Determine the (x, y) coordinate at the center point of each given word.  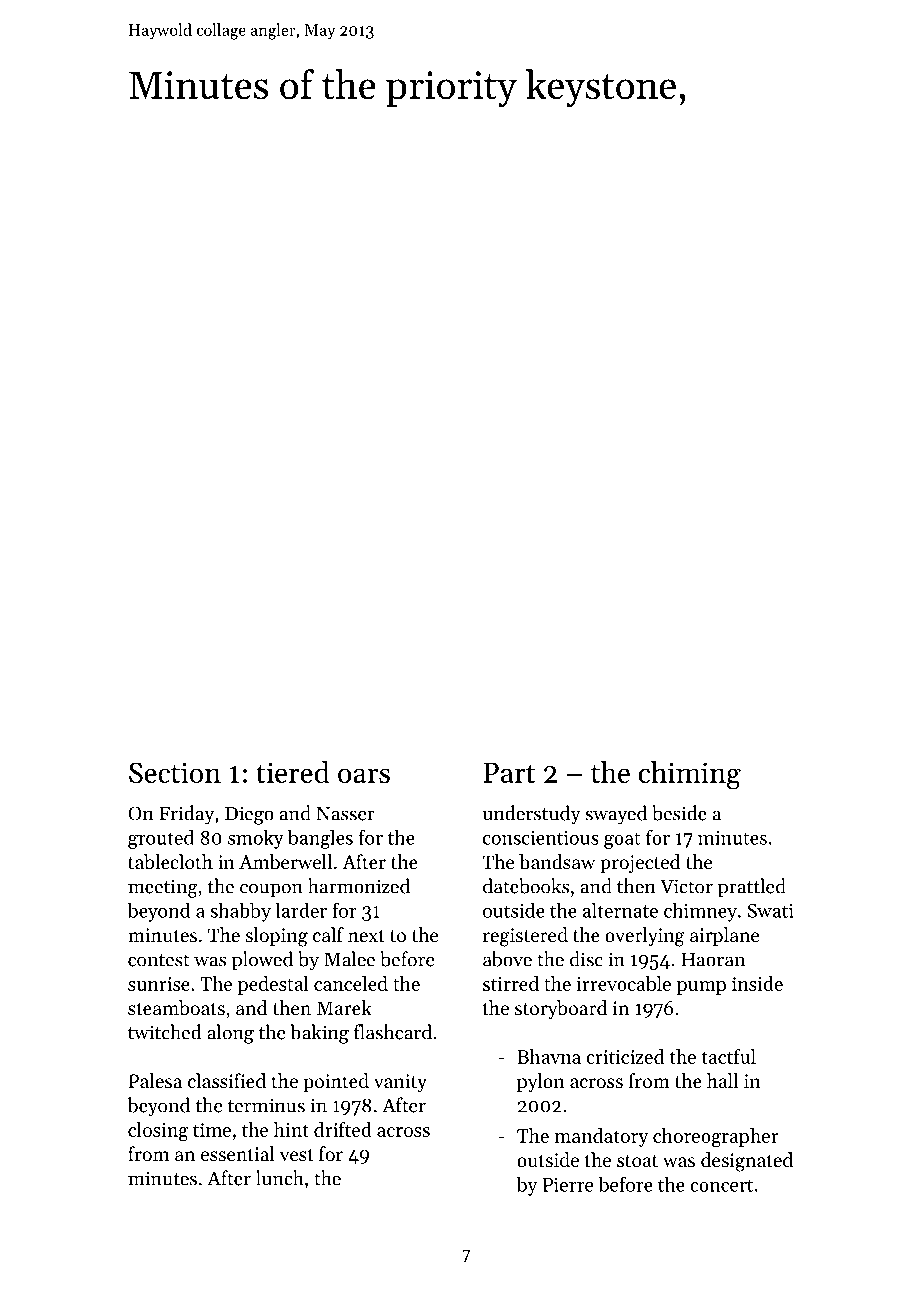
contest (159, 960)
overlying (645, 937)
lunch (280, 1178)
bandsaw (557, 861)
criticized (625, 1056)
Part (509, 773)
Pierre (568, 1185)
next (366, 936)
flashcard (393, 1032)
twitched (165, 1032)
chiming (690, 775)
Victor (686, 886)
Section (175, 772)
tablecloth (170, 862)
